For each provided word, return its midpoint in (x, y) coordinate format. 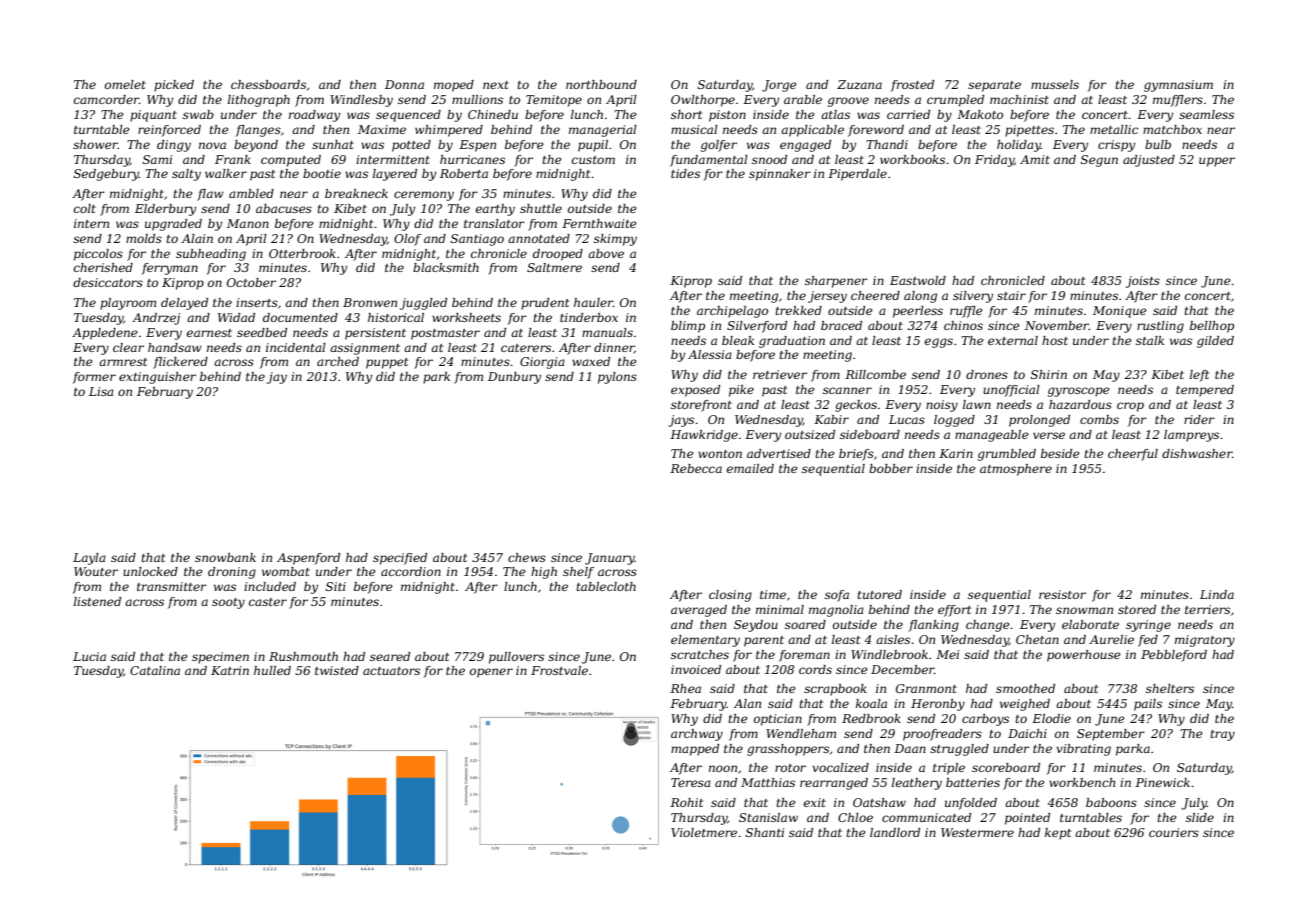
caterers (526, 348)
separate (994, 86)
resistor (1062, 594)
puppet (387, 363)
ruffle (966, 312)
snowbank (225, 557)
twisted (337, 670)
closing (730, 596)
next (496, 85)
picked (174, 86)
